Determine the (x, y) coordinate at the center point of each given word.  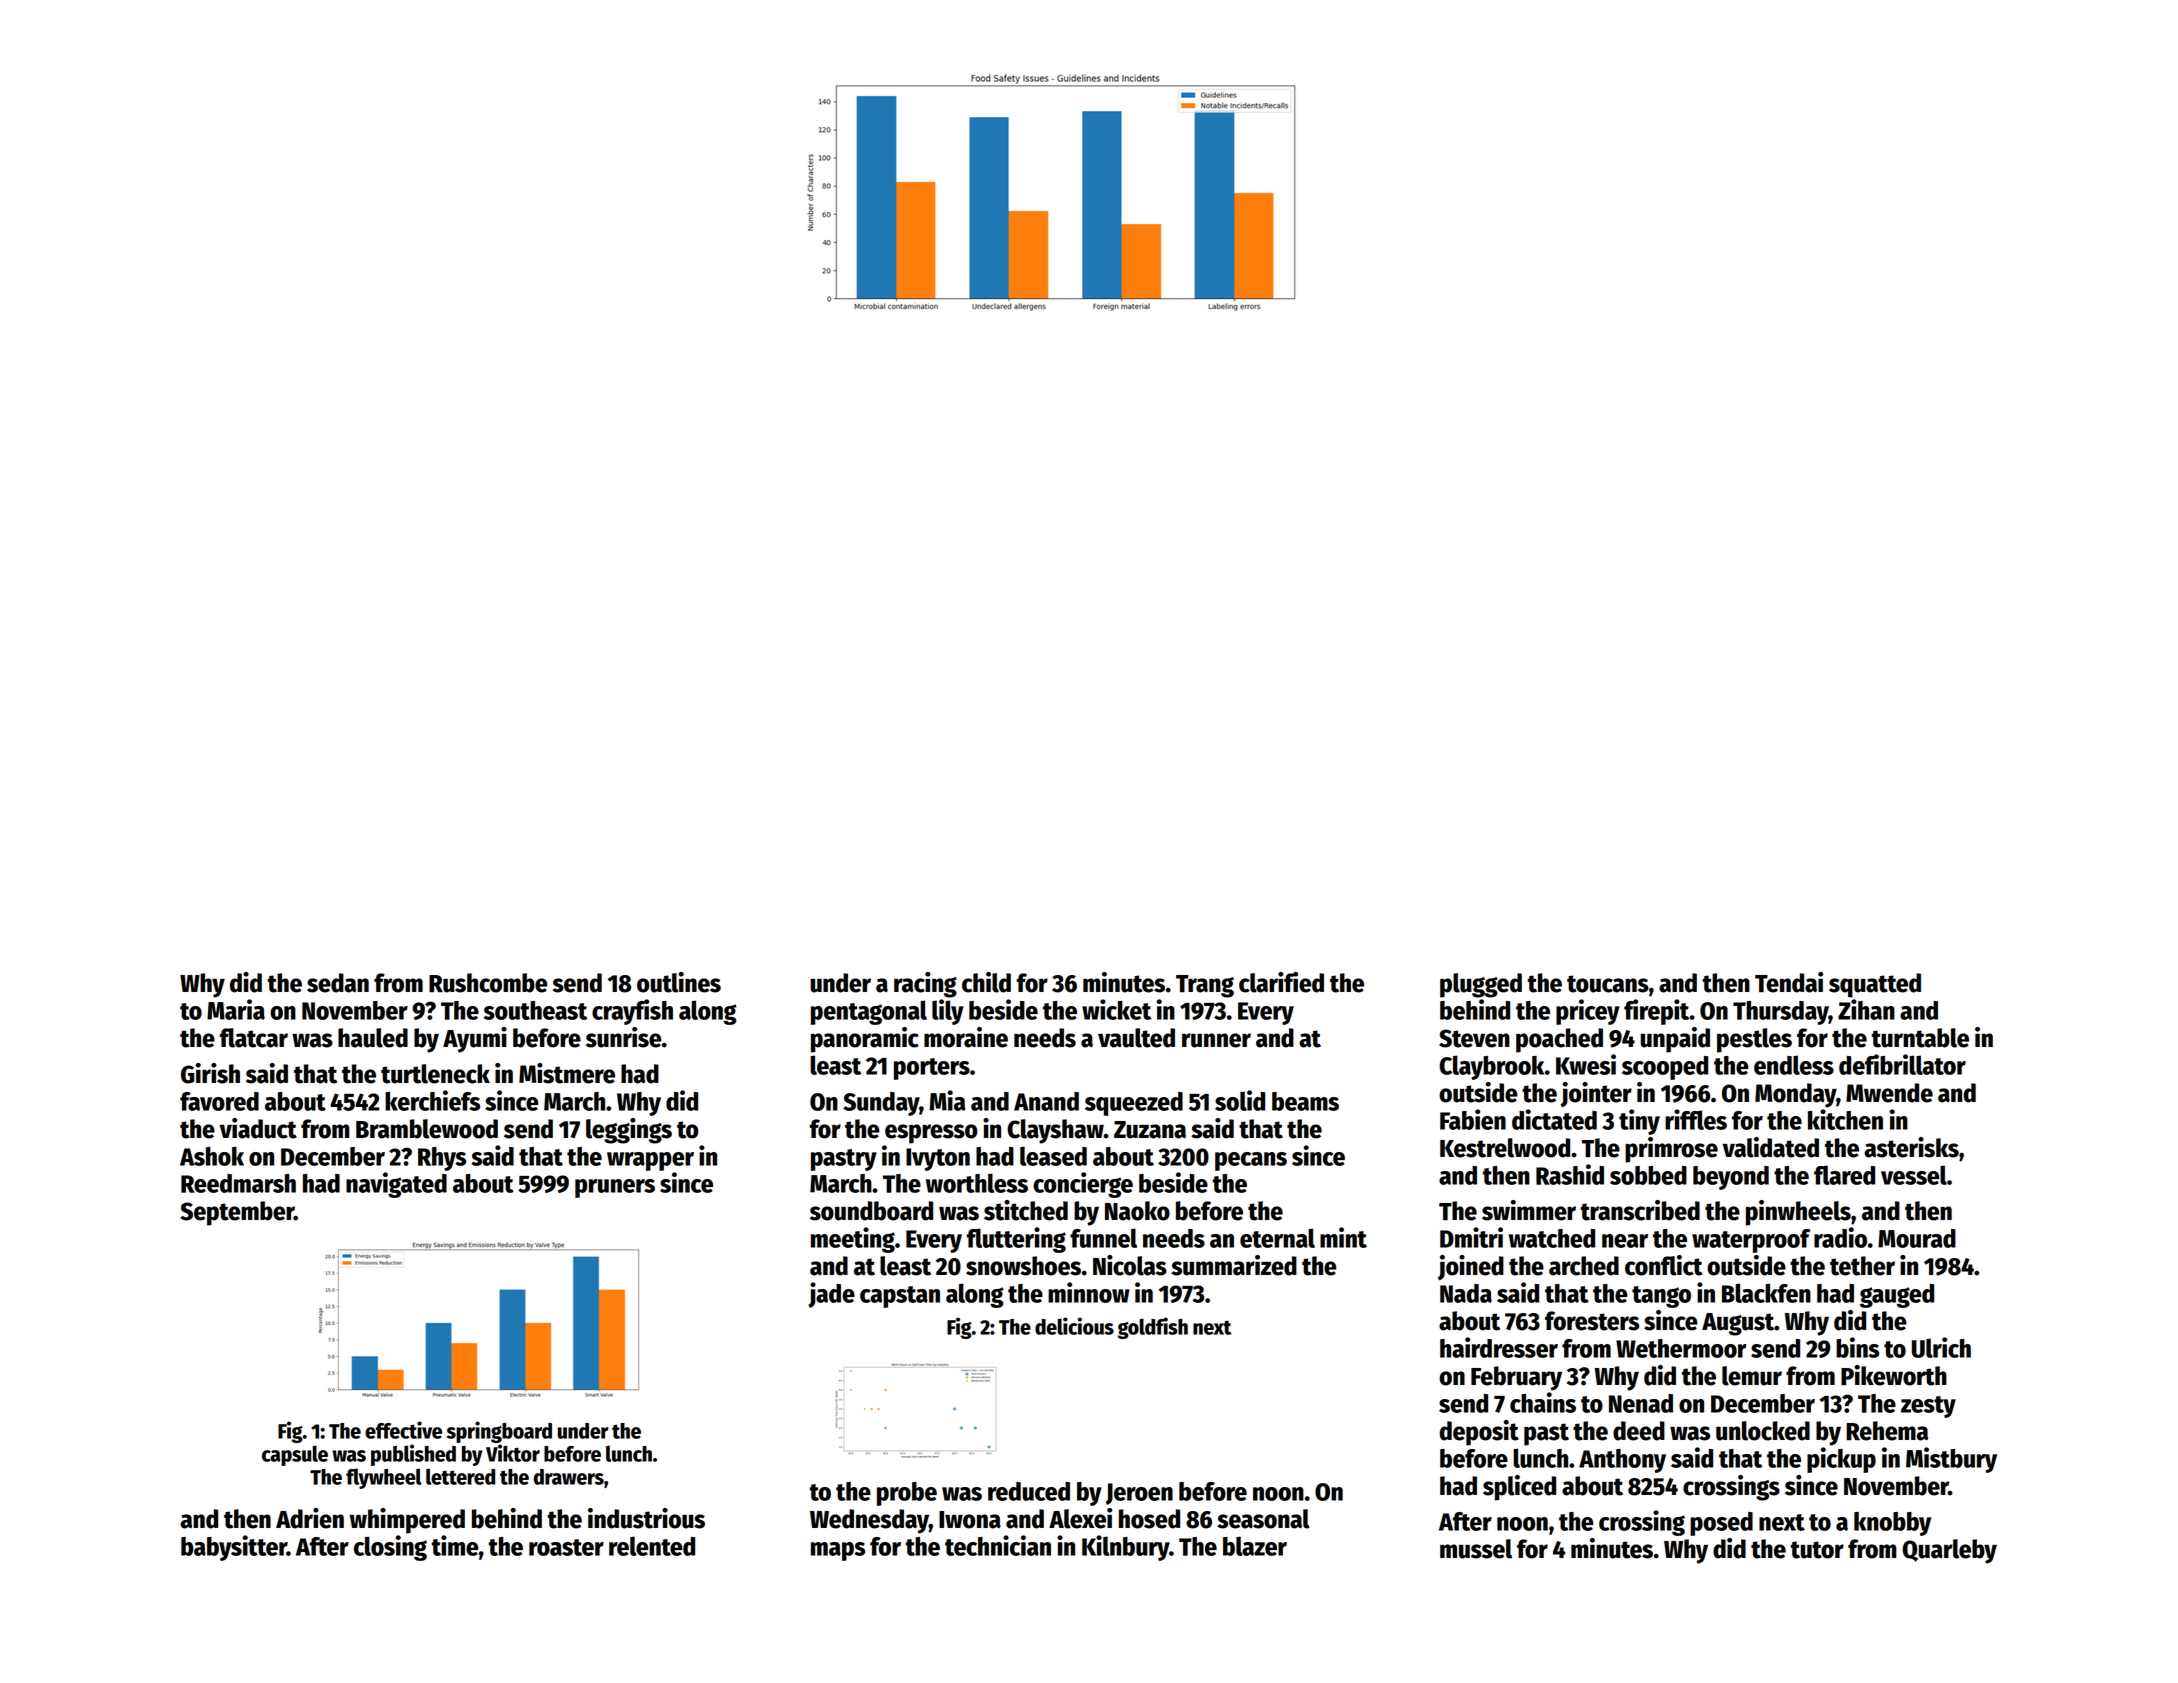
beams (1305, 1101)
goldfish (1153, 1328)
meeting (853, 1240)
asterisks (1911, 1147)
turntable (1920, 1038)
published (413, 1455)
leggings (629, 1131)
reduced (1029, 1491)
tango (1661, 1297)
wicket (1116, 1009)
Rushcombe (488, 983)
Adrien (310, 1518)
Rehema (1887, 1431)
